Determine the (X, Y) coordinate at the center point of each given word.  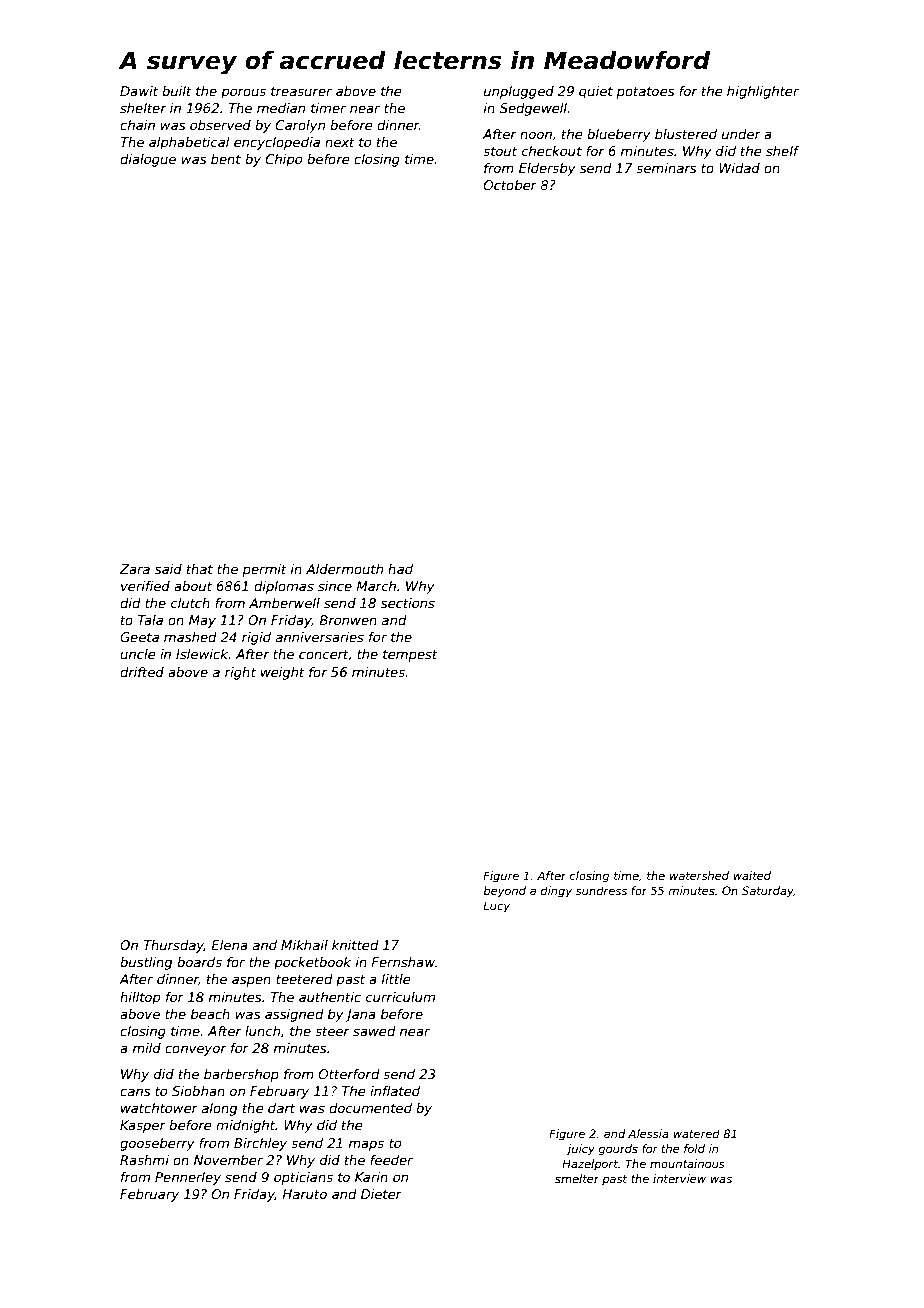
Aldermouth (344, 569)
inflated (395, 1091)
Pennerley (188, 1178)
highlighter (763, 92)
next (340, 142)
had (400, 569)
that (200, 569)
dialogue (148, 160)
